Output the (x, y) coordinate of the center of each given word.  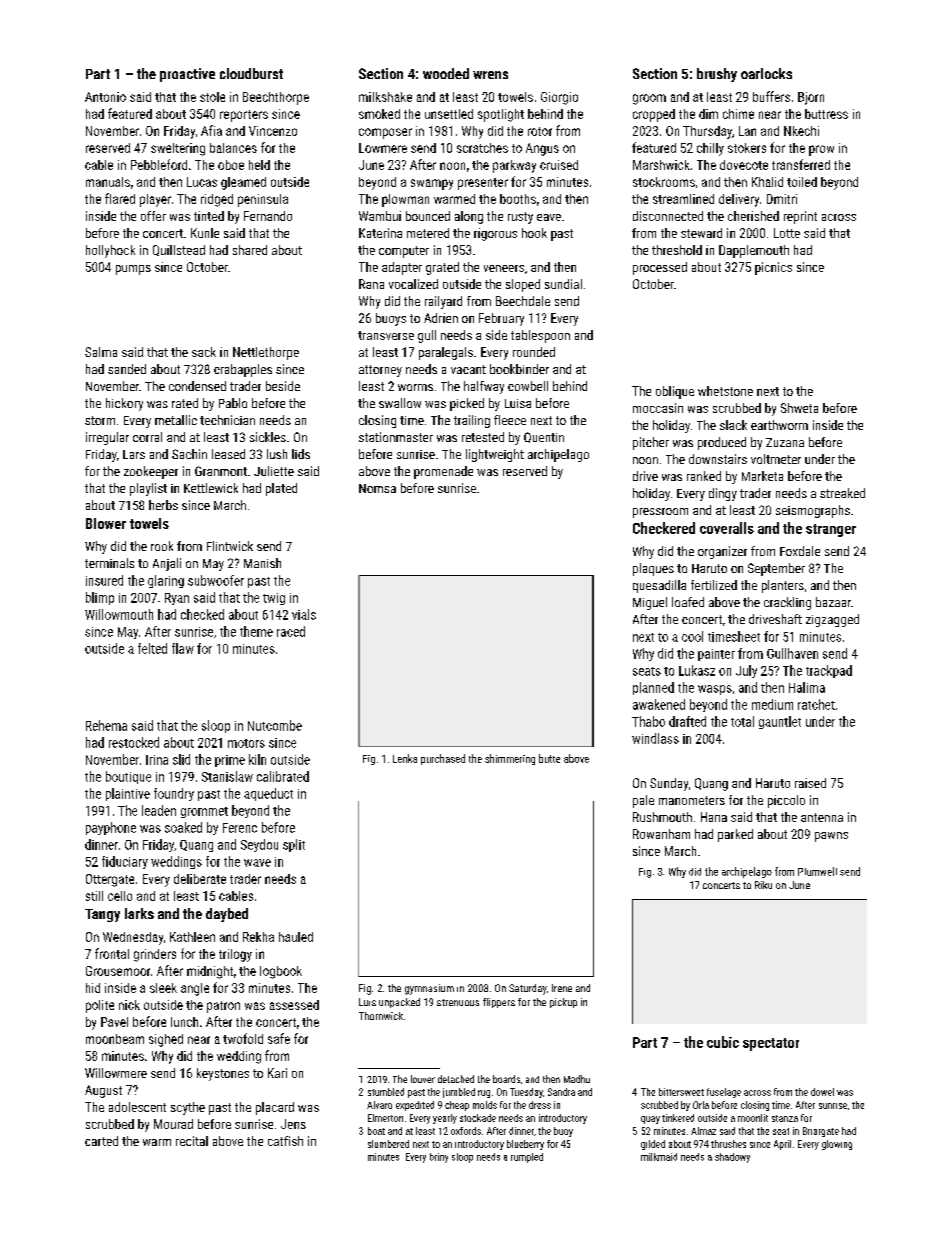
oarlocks (766, 73)
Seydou (259, 845)
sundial (563, 284)
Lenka (405, 758)
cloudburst (251, 73)
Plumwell (817, 871)
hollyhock (110, 251)
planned (653, 688)
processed (660, 268)
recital (192, 1141)
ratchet (816, 704)
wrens (490, 75)
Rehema (106, 725)
